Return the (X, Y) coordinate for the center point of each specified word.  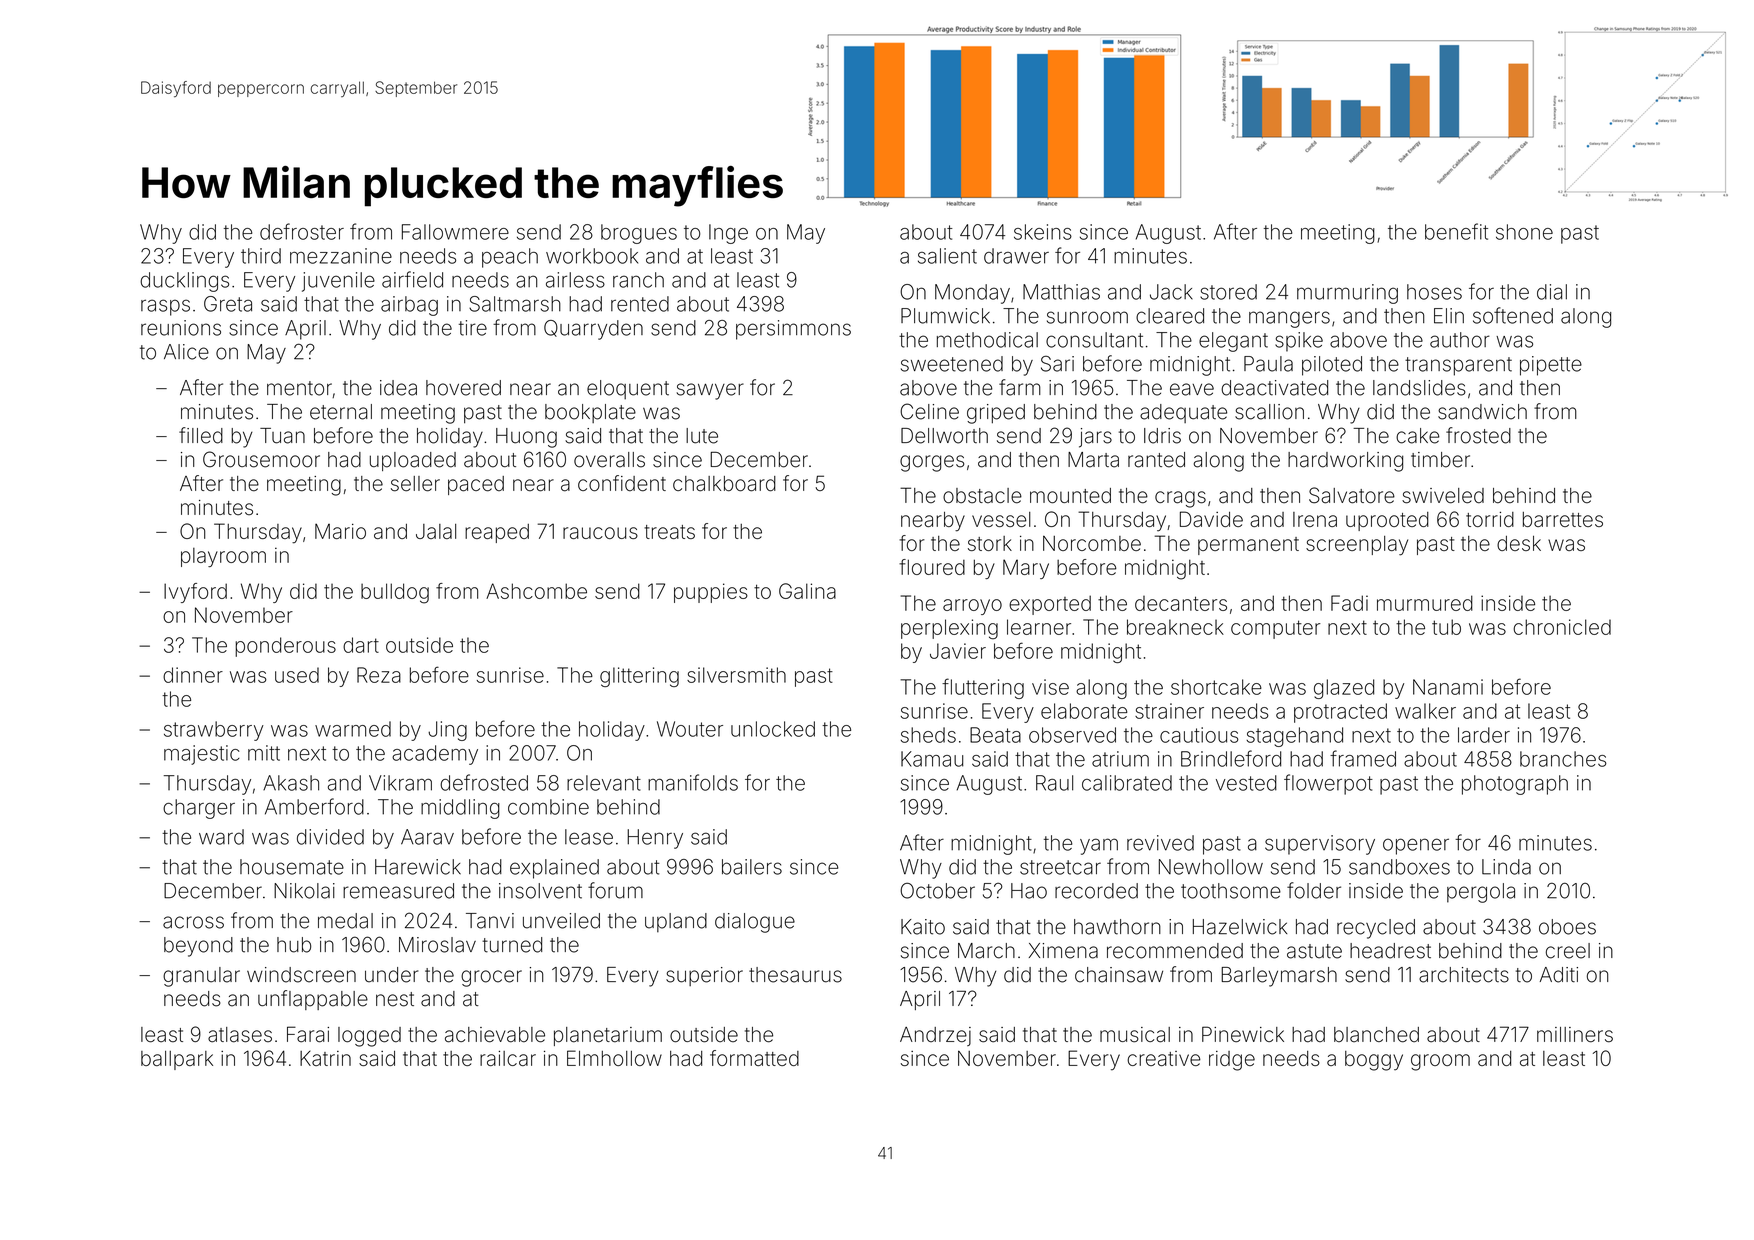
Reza (379, 675)
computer (1276, 629)
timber (1440, 460)
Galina (807, 591)
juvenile (338, 282)
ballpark (177, 1060)
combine (548, 807)
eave (1192, 389)
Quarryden (593, 330)
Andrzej (935, 1036)
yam (1099, 846)
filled (201, 435)
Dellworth (944, 436)
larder (1484, 735)
